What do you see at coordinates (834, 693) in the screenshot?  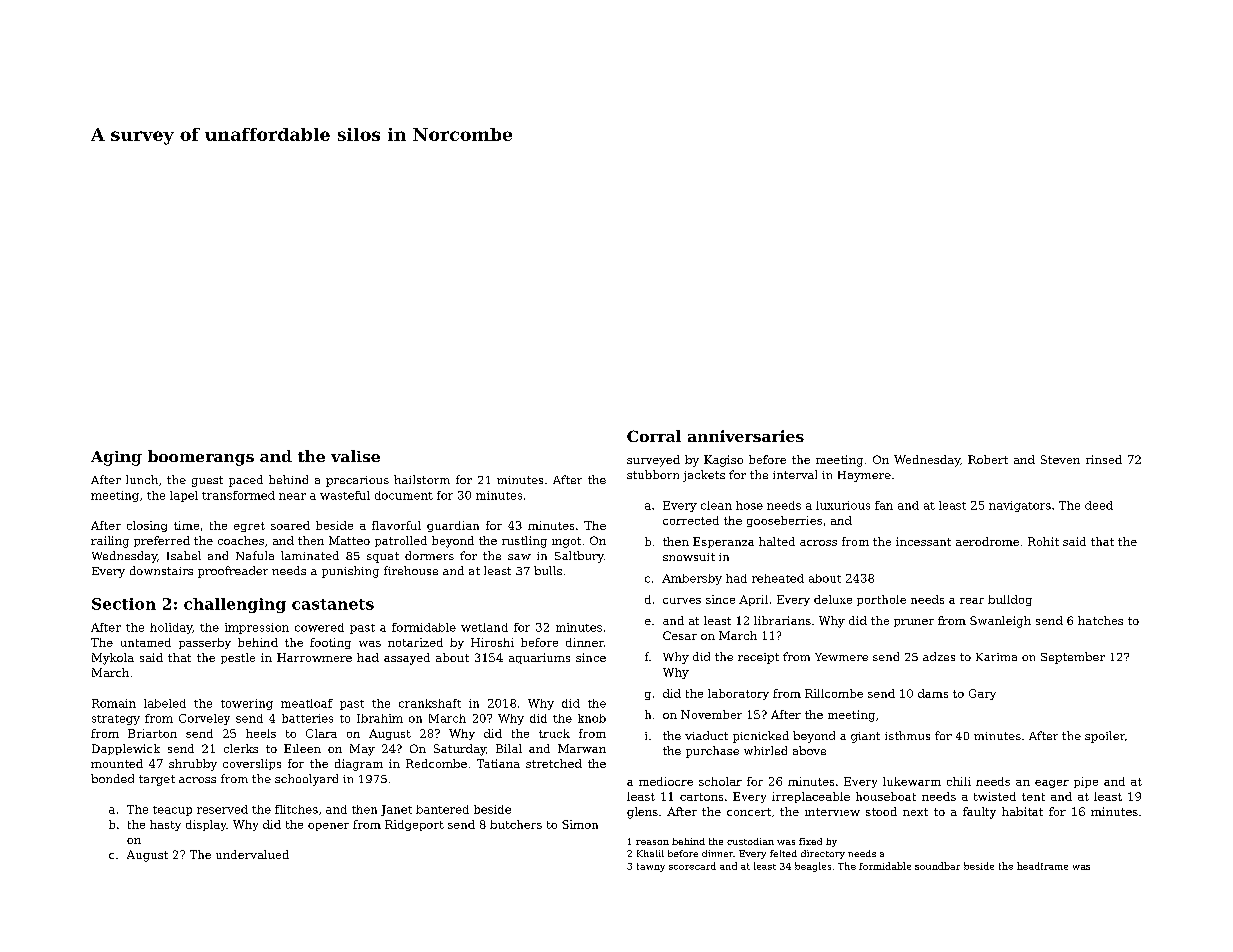 I see `Rillcombe` at bounding box center [834, 693].
